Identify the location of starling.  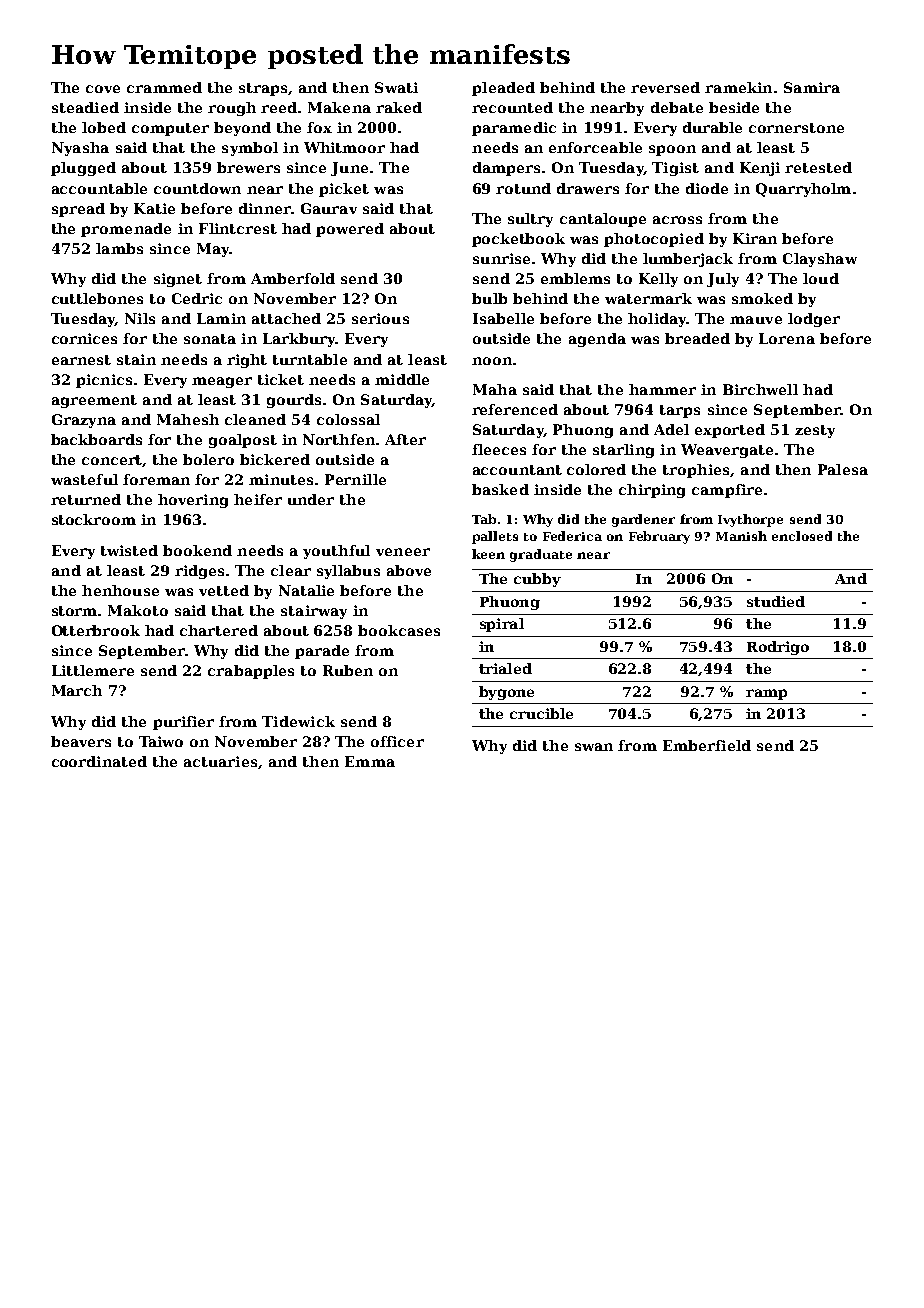
(623, 451).
